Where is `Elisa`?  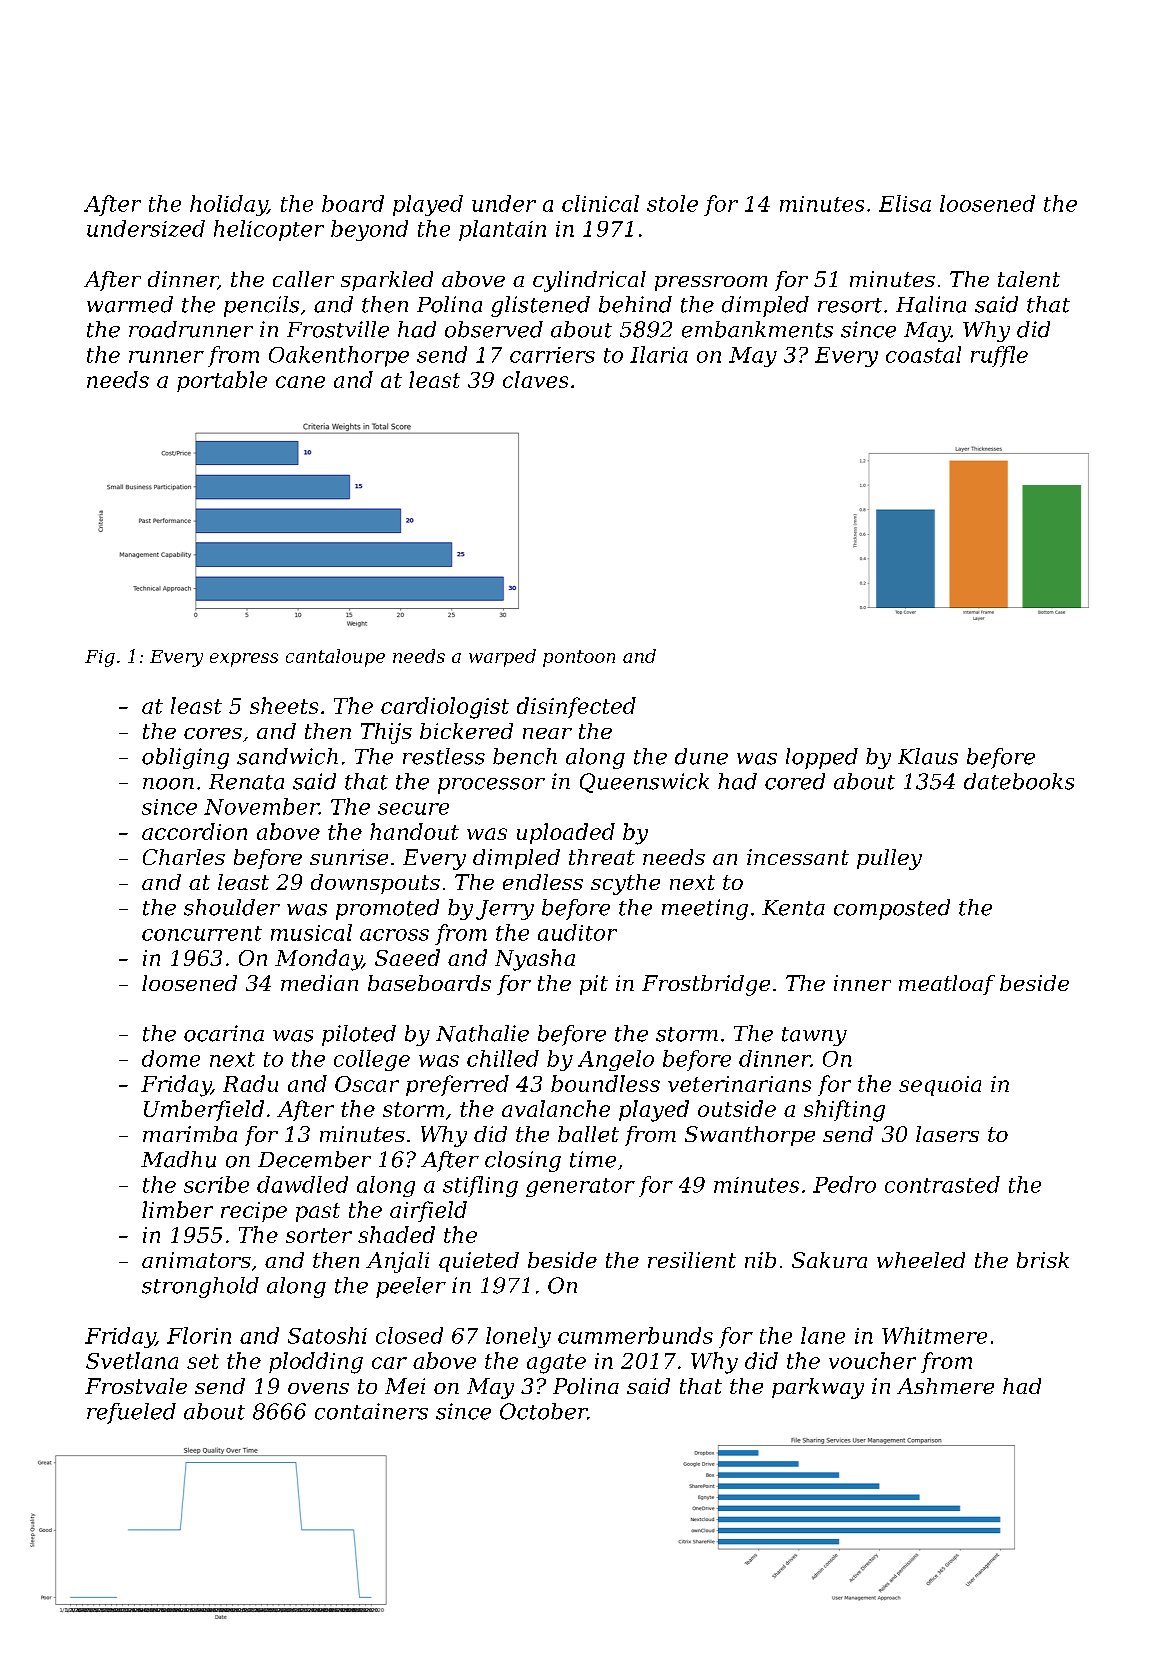
Elisa is located at coordinates (905, 203).
